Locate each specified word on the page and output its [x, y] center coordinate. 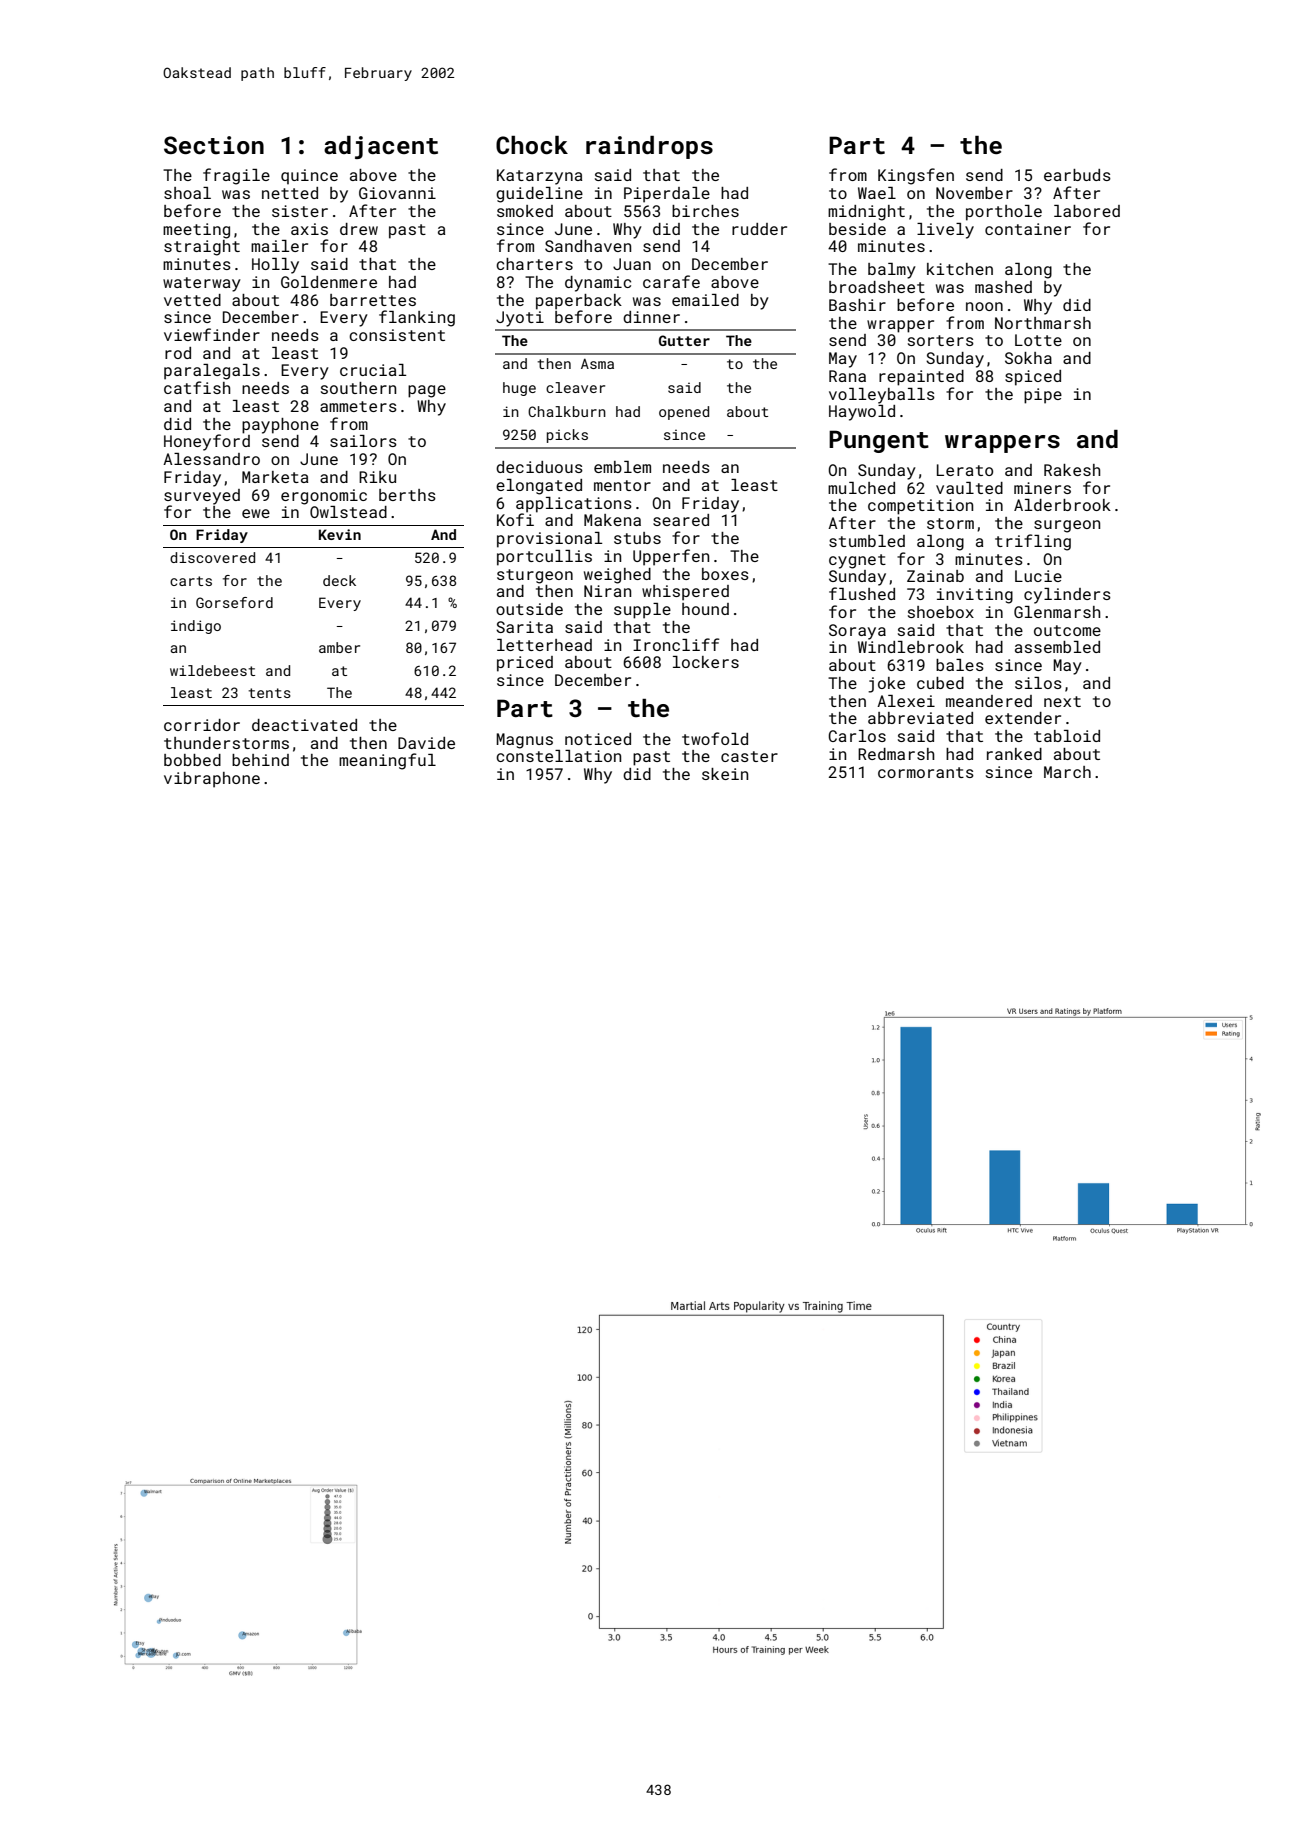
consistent [397, 335]
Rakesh [1072, 470]
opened [684, 413]
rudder [759, 229]
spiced [1033, 378]
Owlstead [348, 512]
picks [567, 436]
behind [260, 760]
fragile [236, 176]
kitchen [960, 269]
